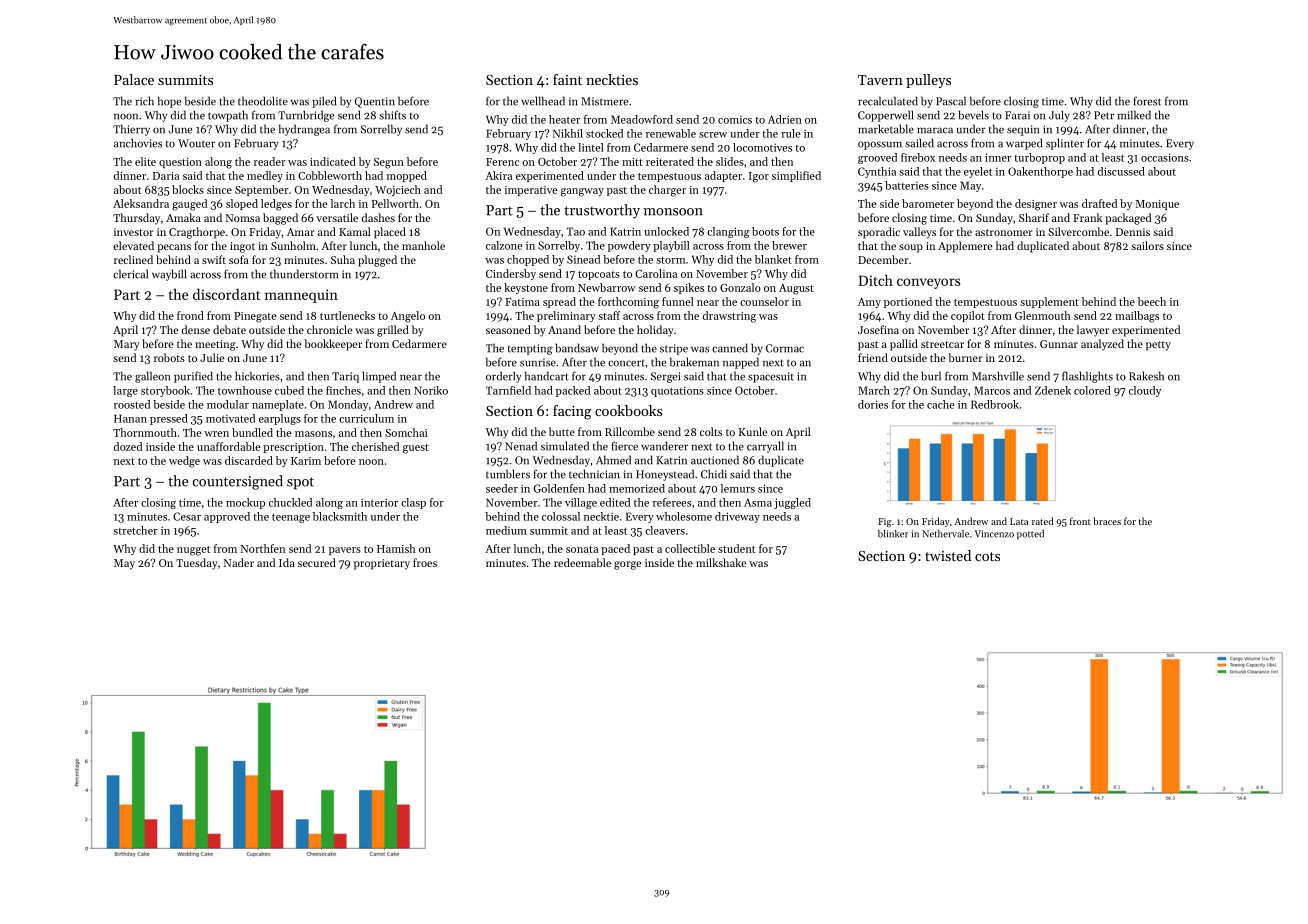 The width and height of the screenshot is (1308, 924). Describe the element at coordinates (508, 390) in the screenshot. I see `Tarnfield` at that location.
